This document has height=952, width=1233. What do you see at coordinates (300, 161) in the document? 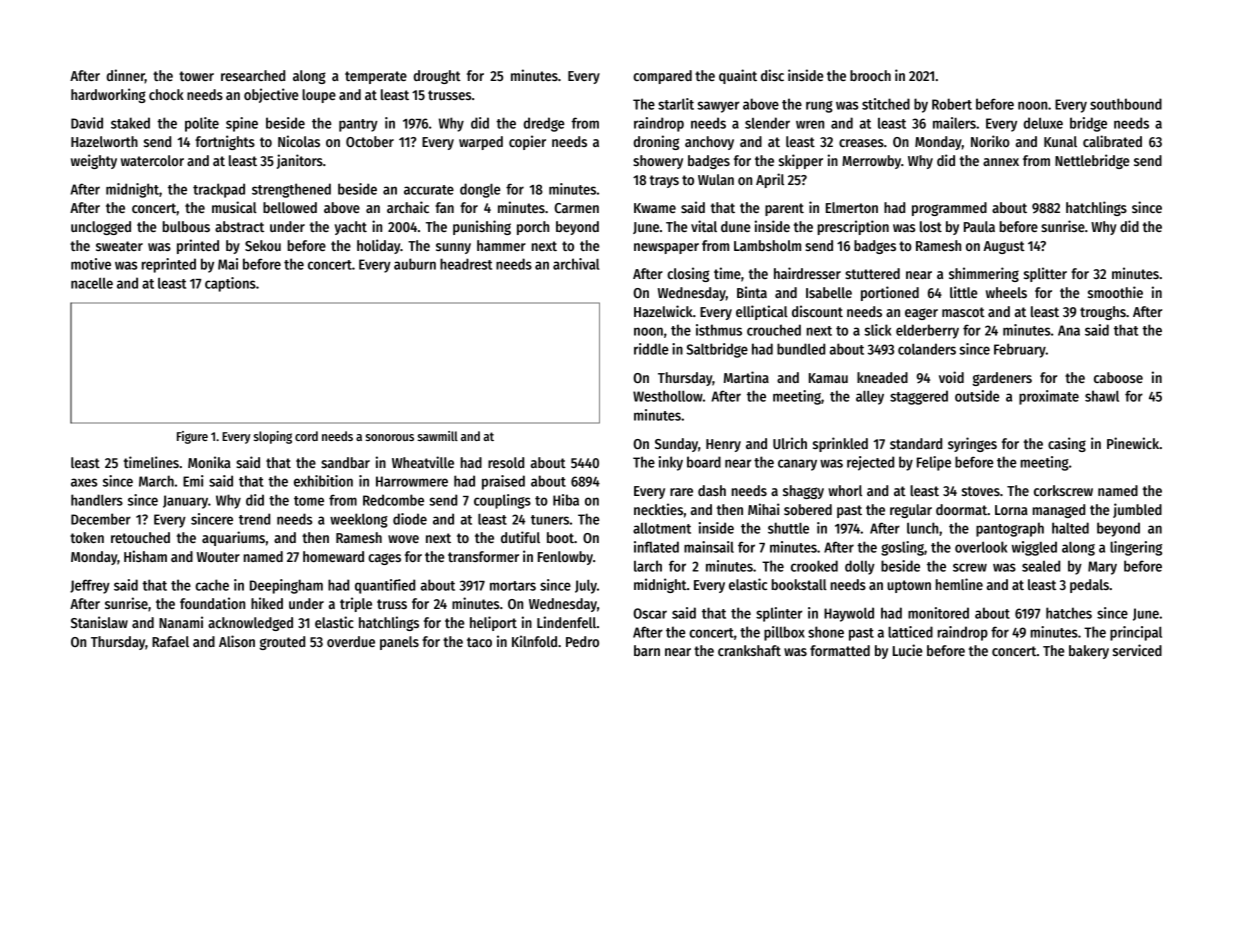
I see `janitors` at bounding box center [300, 161].
